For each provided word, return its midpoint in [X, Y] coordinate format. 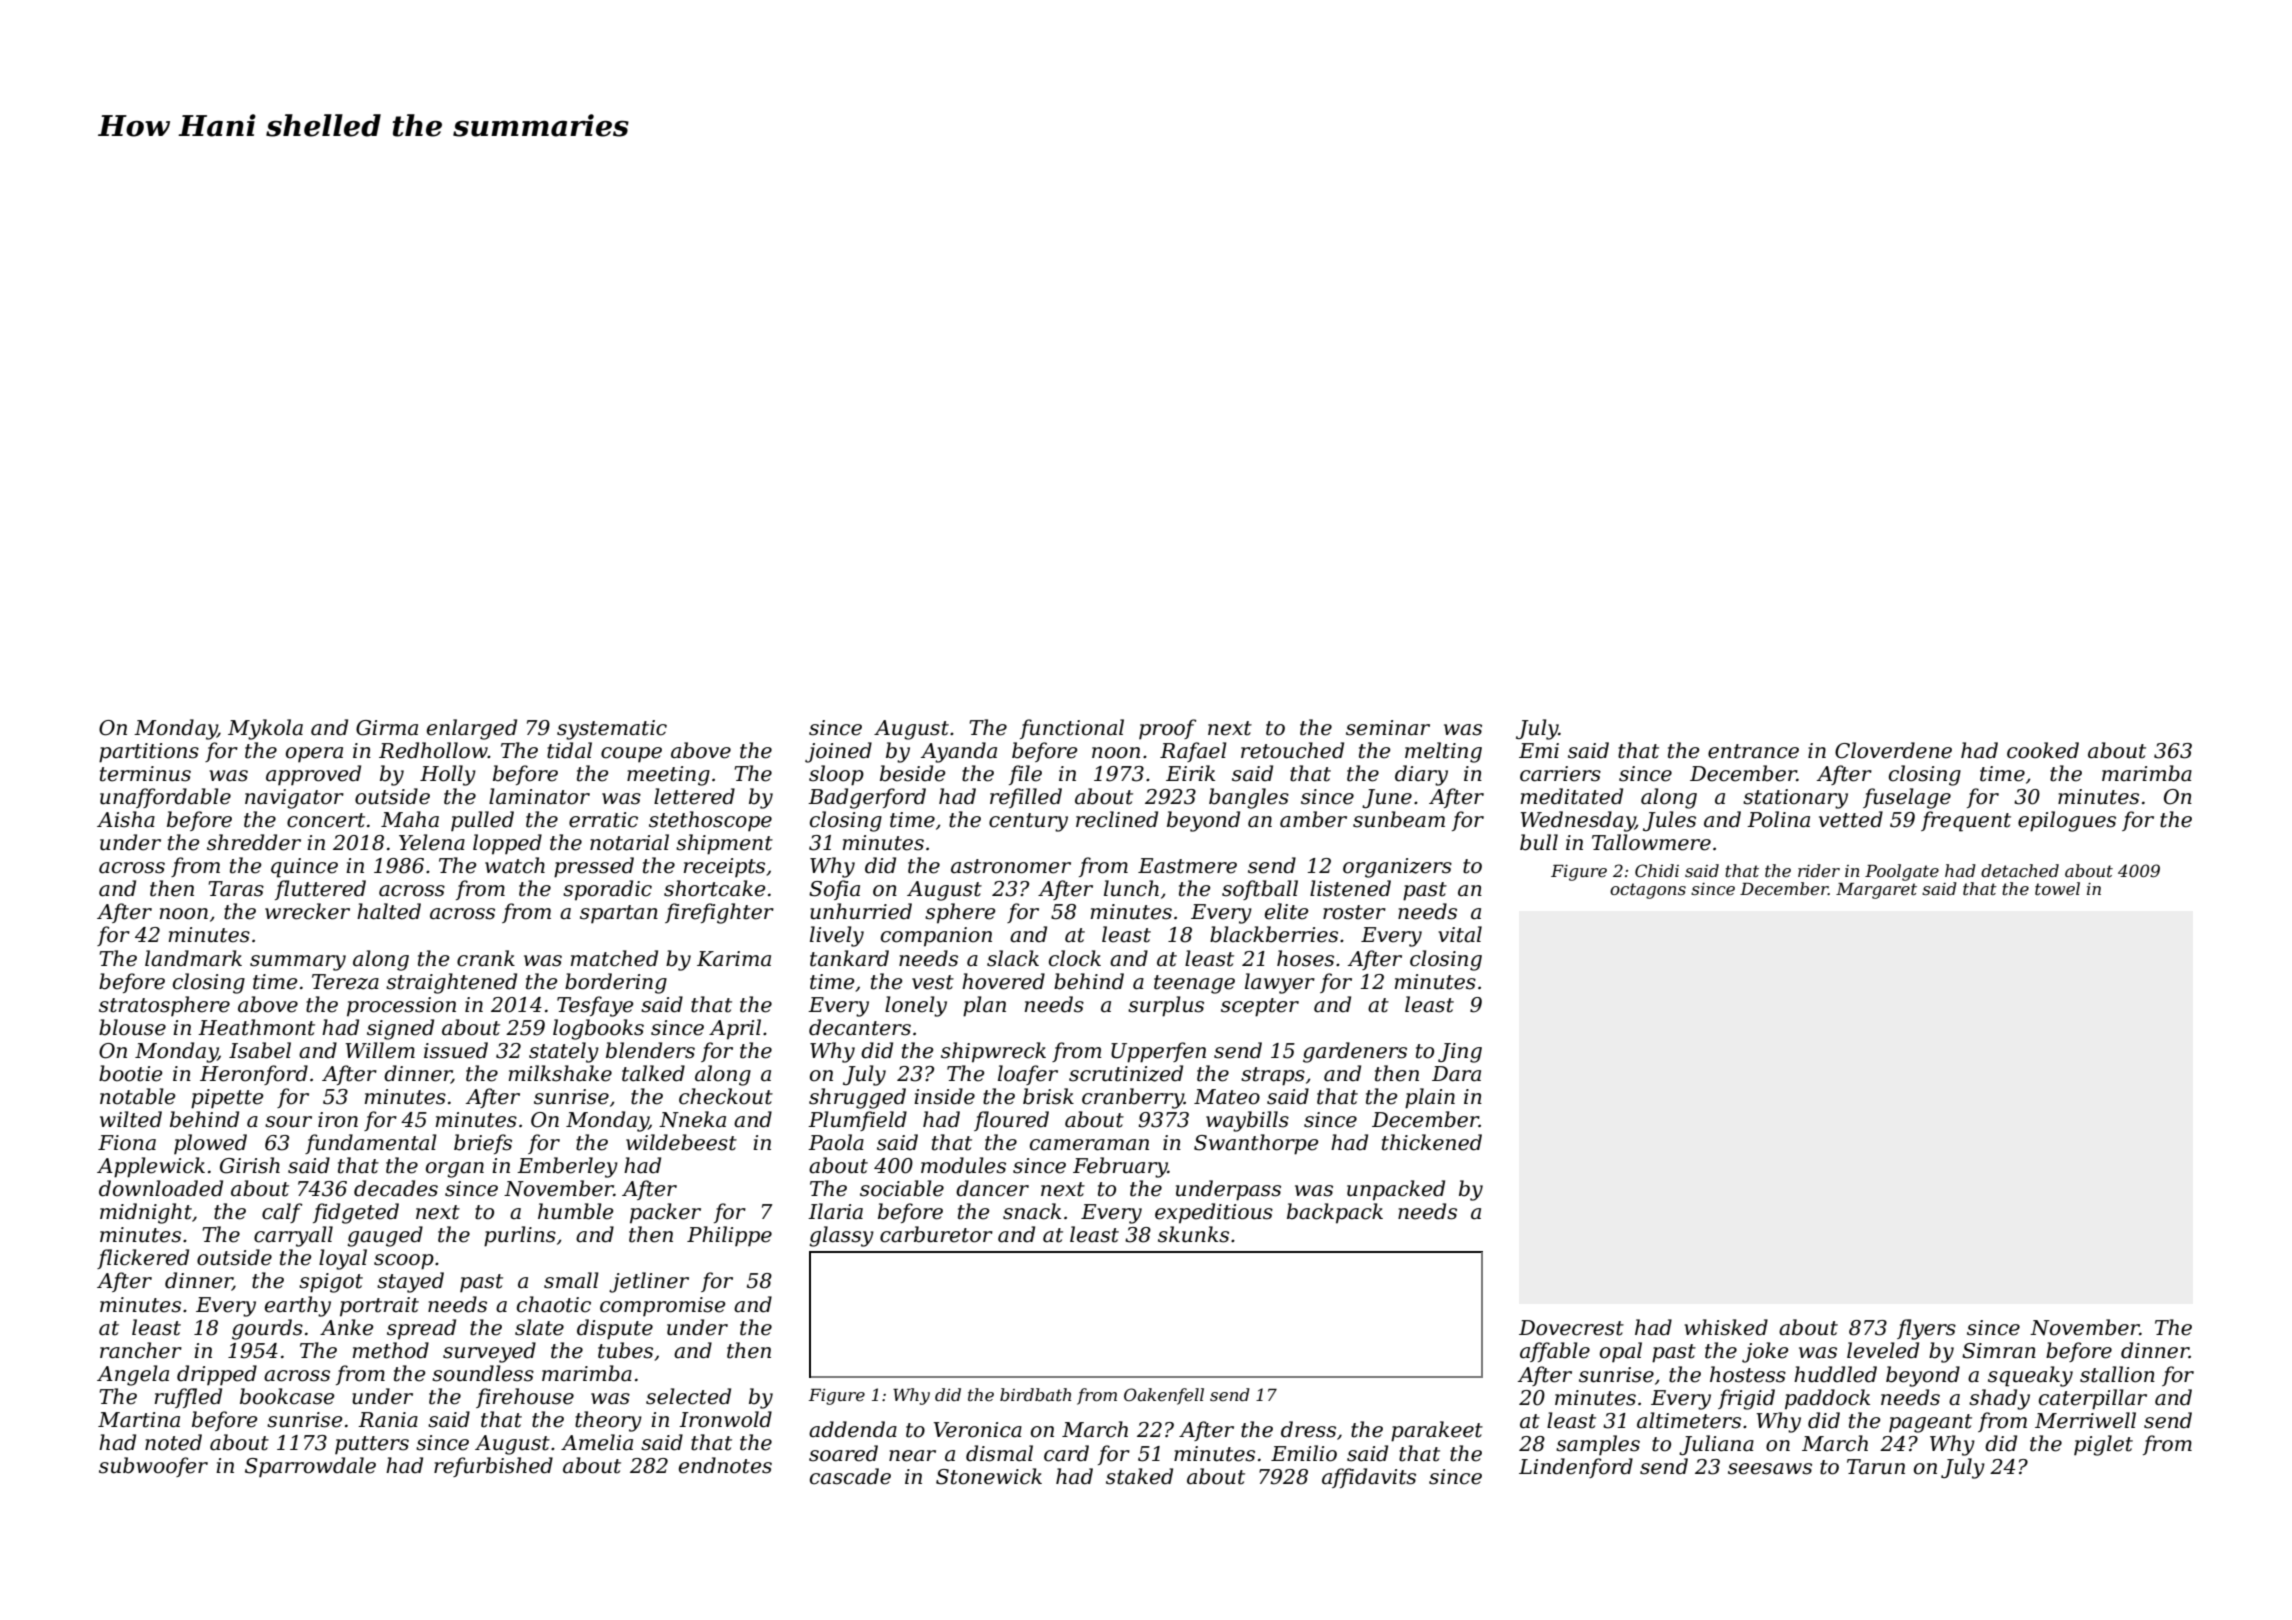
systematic [612, 730]
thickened [1432, 1142]
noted [173, 1442]
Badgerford [867, 798]
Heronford [254, 1075]
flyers [1926, 1329]
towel [2057, 888]
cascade [850, 1476]
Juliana [1716, 1445]
